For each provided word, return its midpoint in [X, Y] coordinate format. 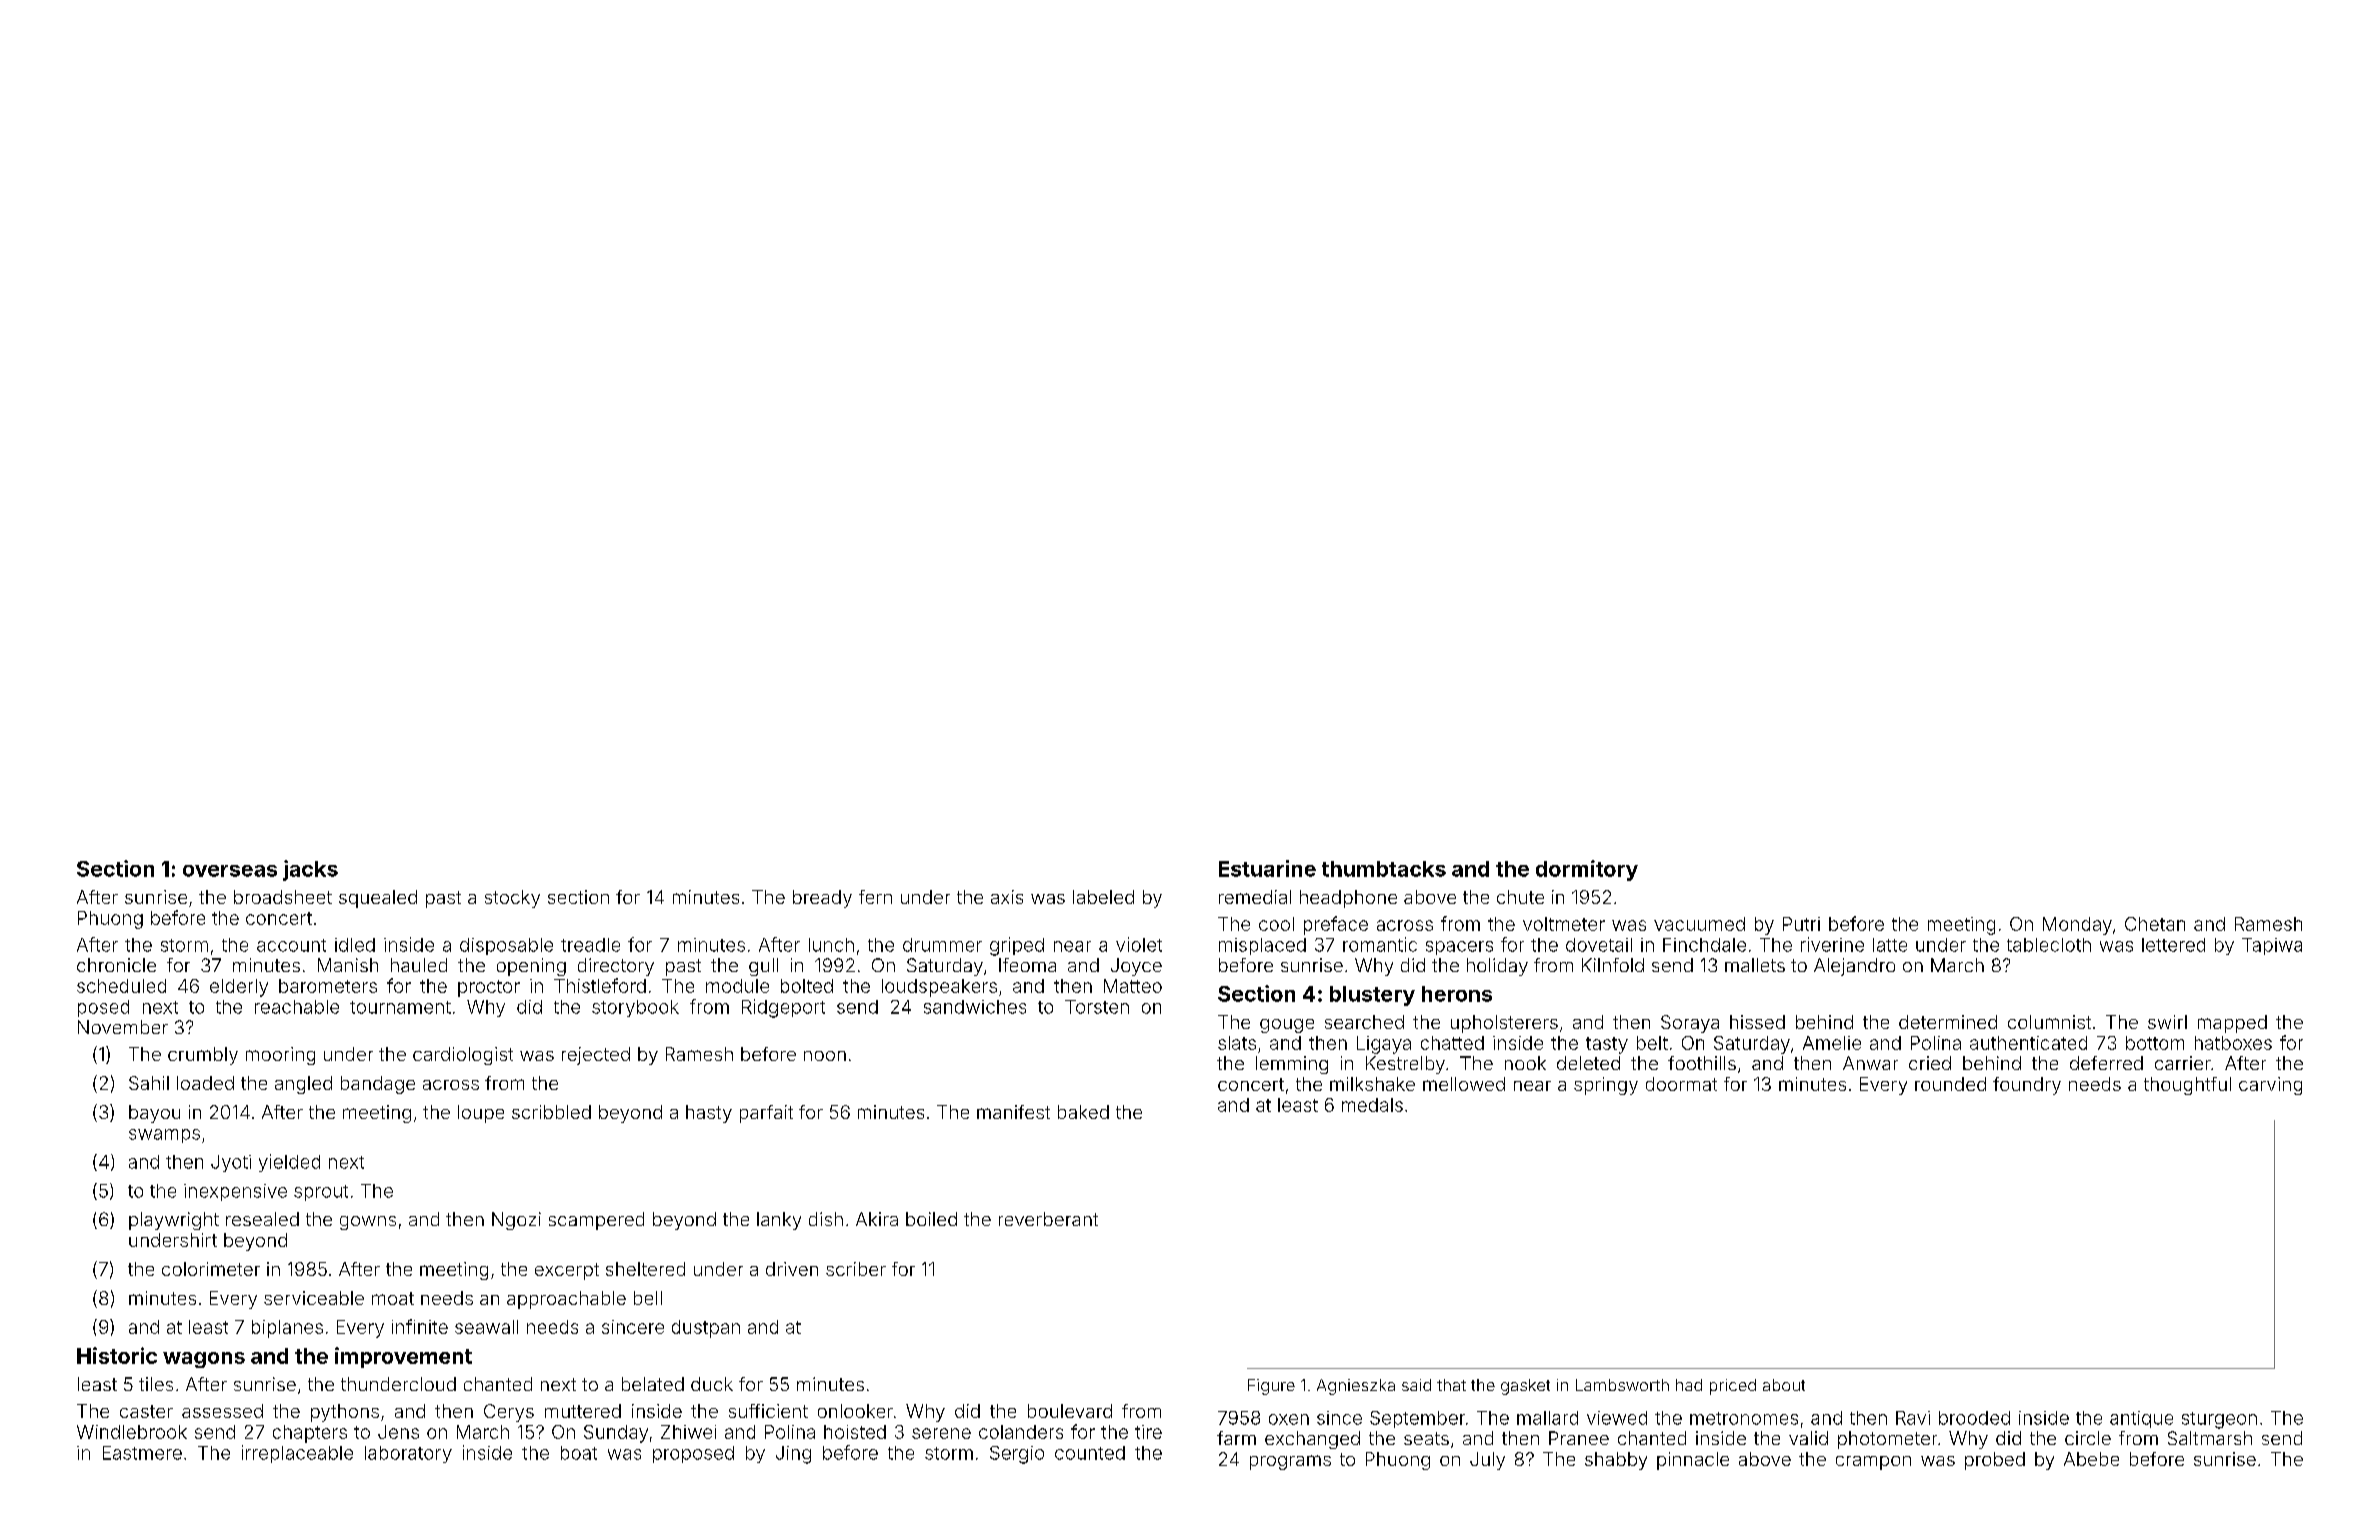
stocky [512, 899]
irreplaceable [297, 1454]
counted [1090, 1453]
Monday [2077, 926]
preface [1336, 925]
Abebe [2091, 1459]
